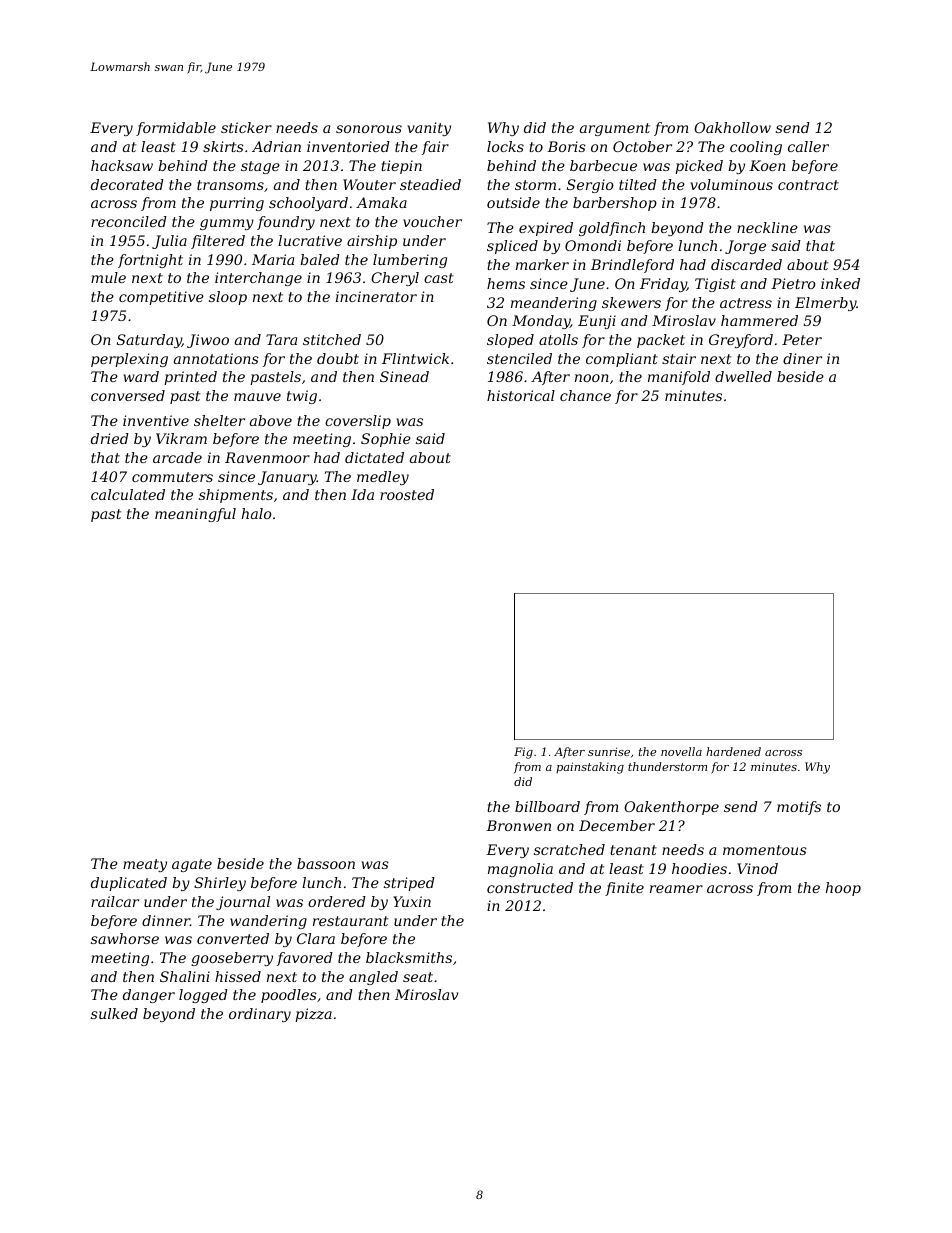 Image resolution: width=952 pixels, height=1233 pixels. Describe the element at coordinates (733, 751) in the screenshot. I see `hardened` at that location.
